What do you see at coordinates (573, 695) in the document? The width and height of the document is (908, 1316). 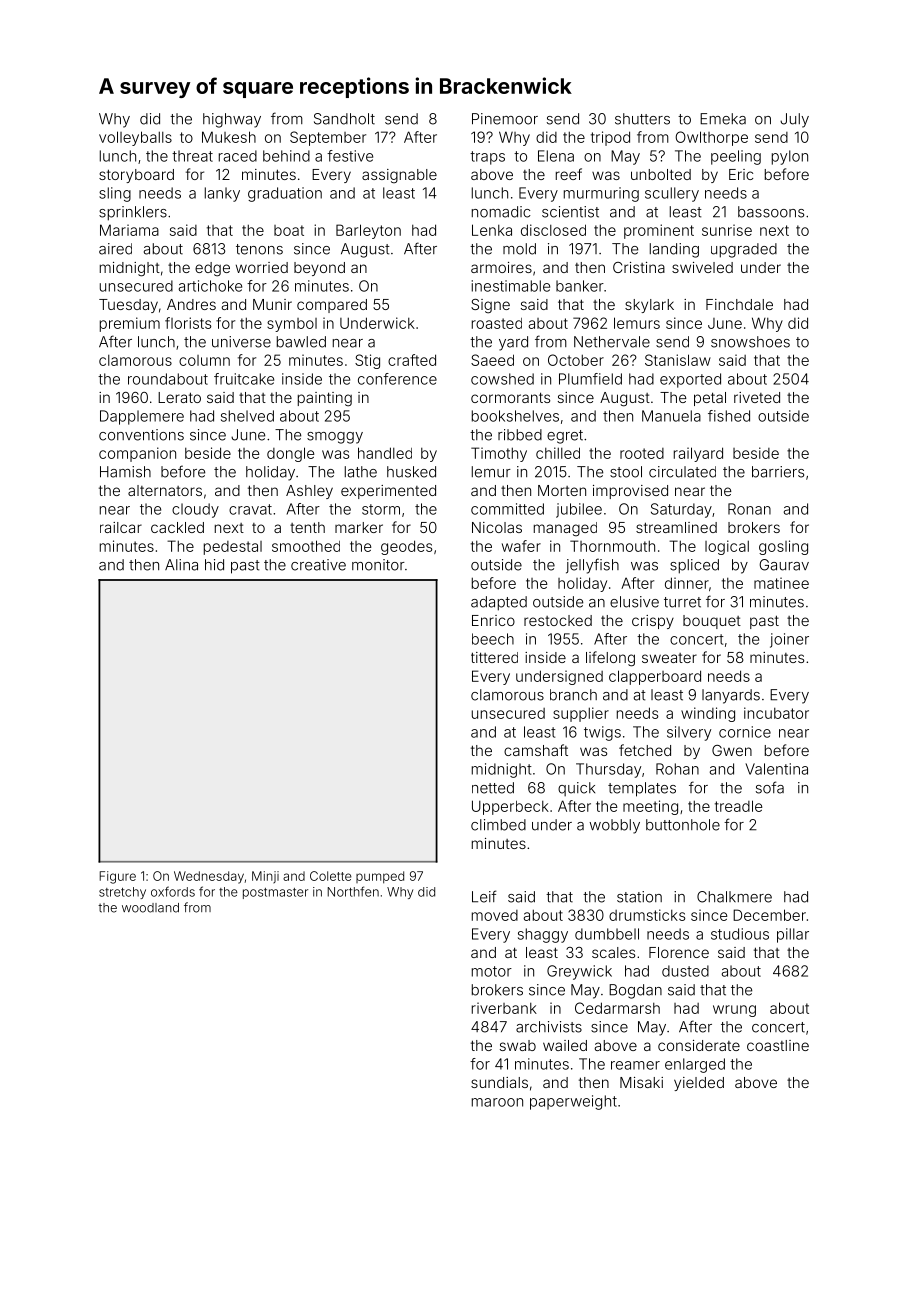 I see `branch` at bounding box center [573, 695].
